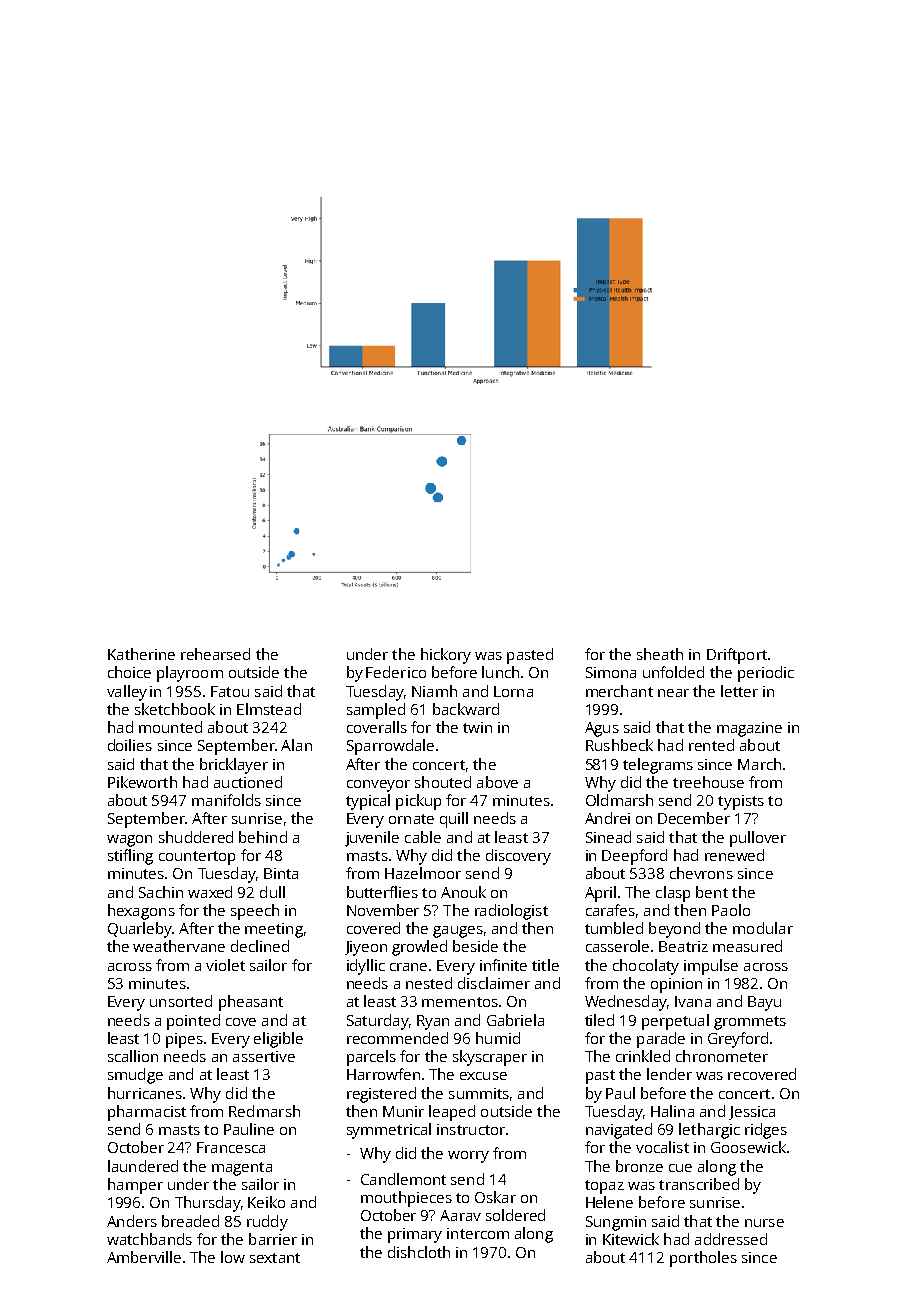  Describe the element at coordinates (446, 656) in the screenshot. I see `hickory` at that location.
